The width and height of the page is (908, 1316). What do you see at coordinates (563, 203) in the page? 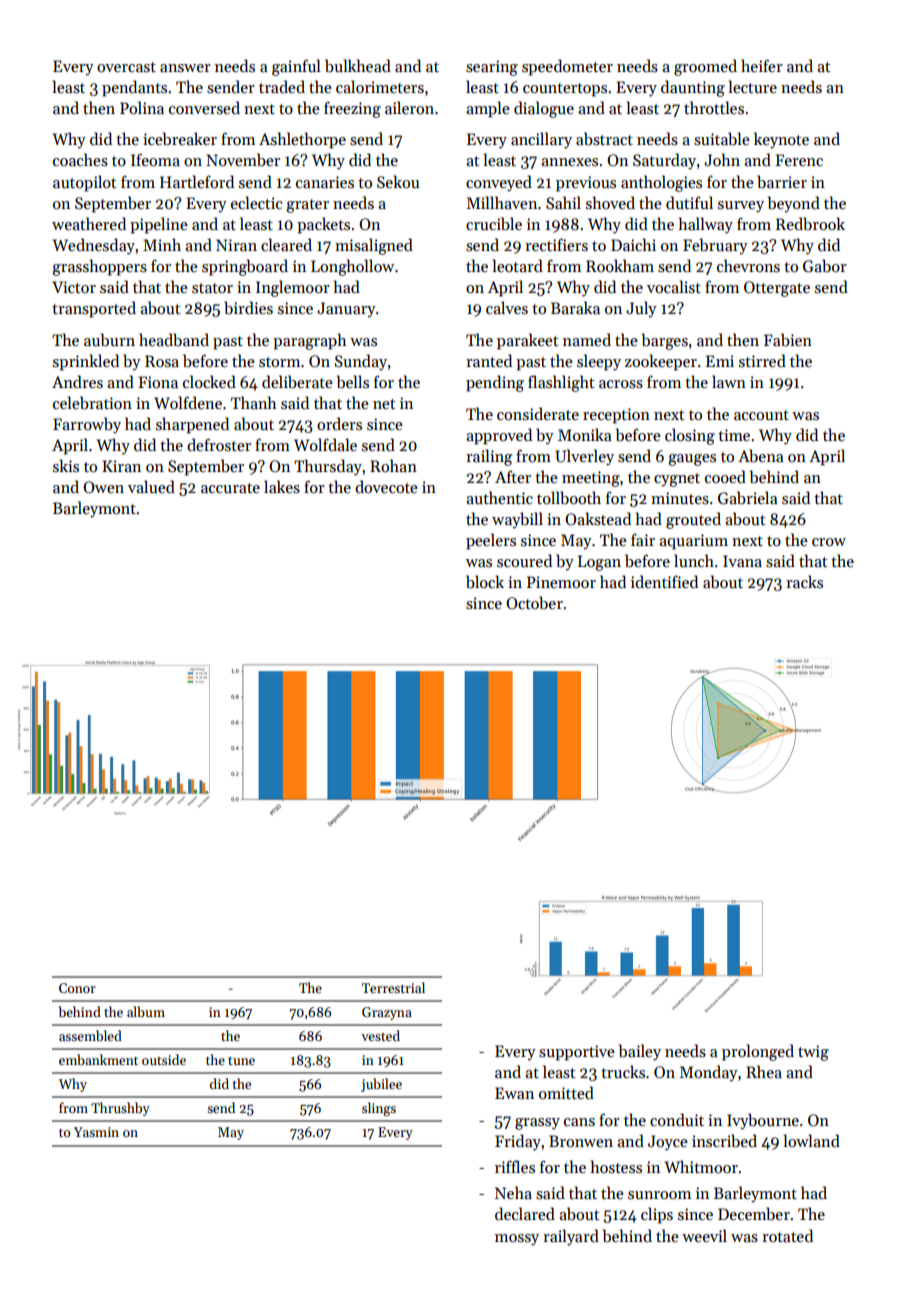
I see `Sahil` at bounding box center [563, 203].
